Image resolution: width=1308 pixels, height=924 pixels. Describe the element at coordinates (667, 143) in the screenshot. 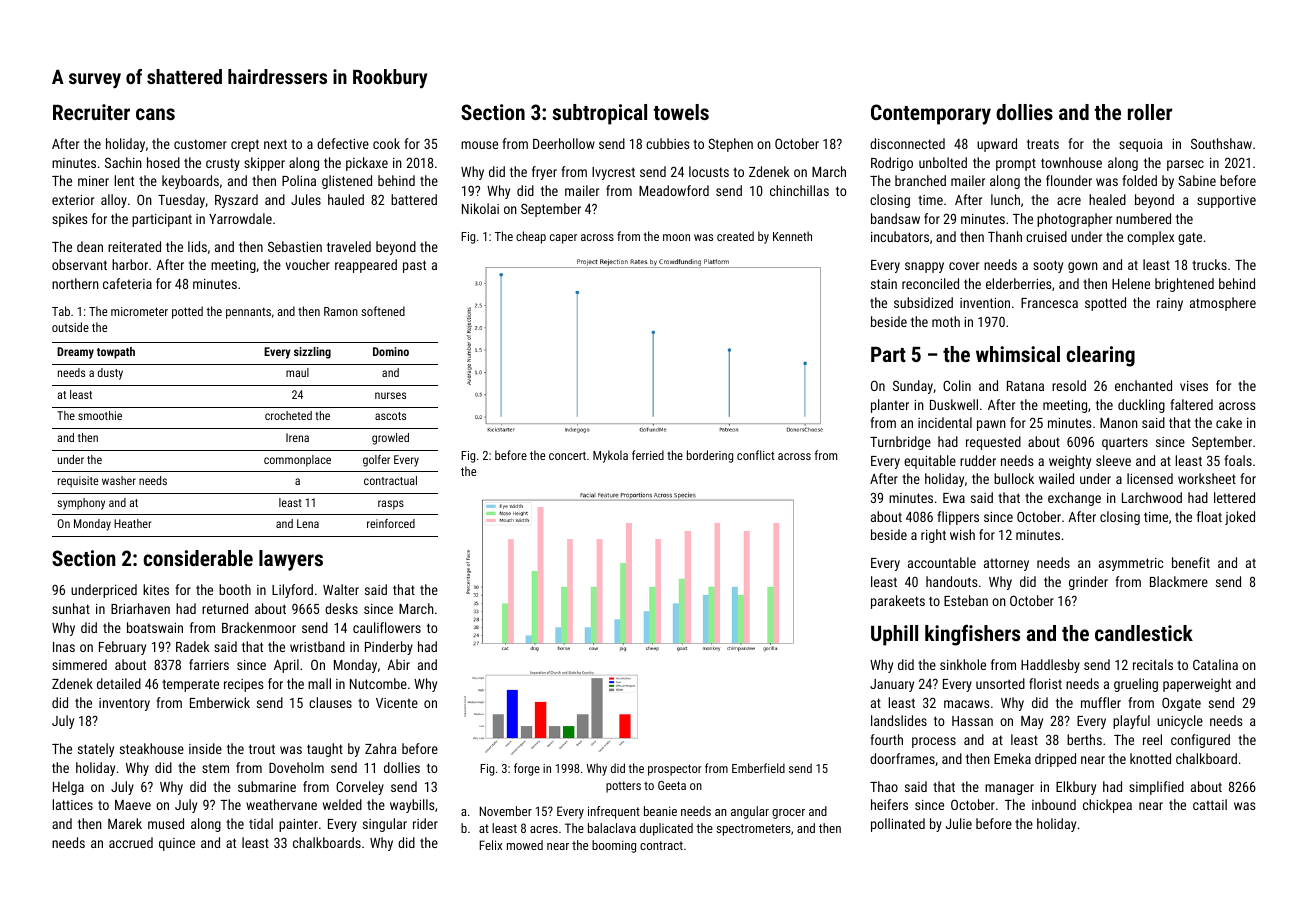

I see `cubbies` at that location.
